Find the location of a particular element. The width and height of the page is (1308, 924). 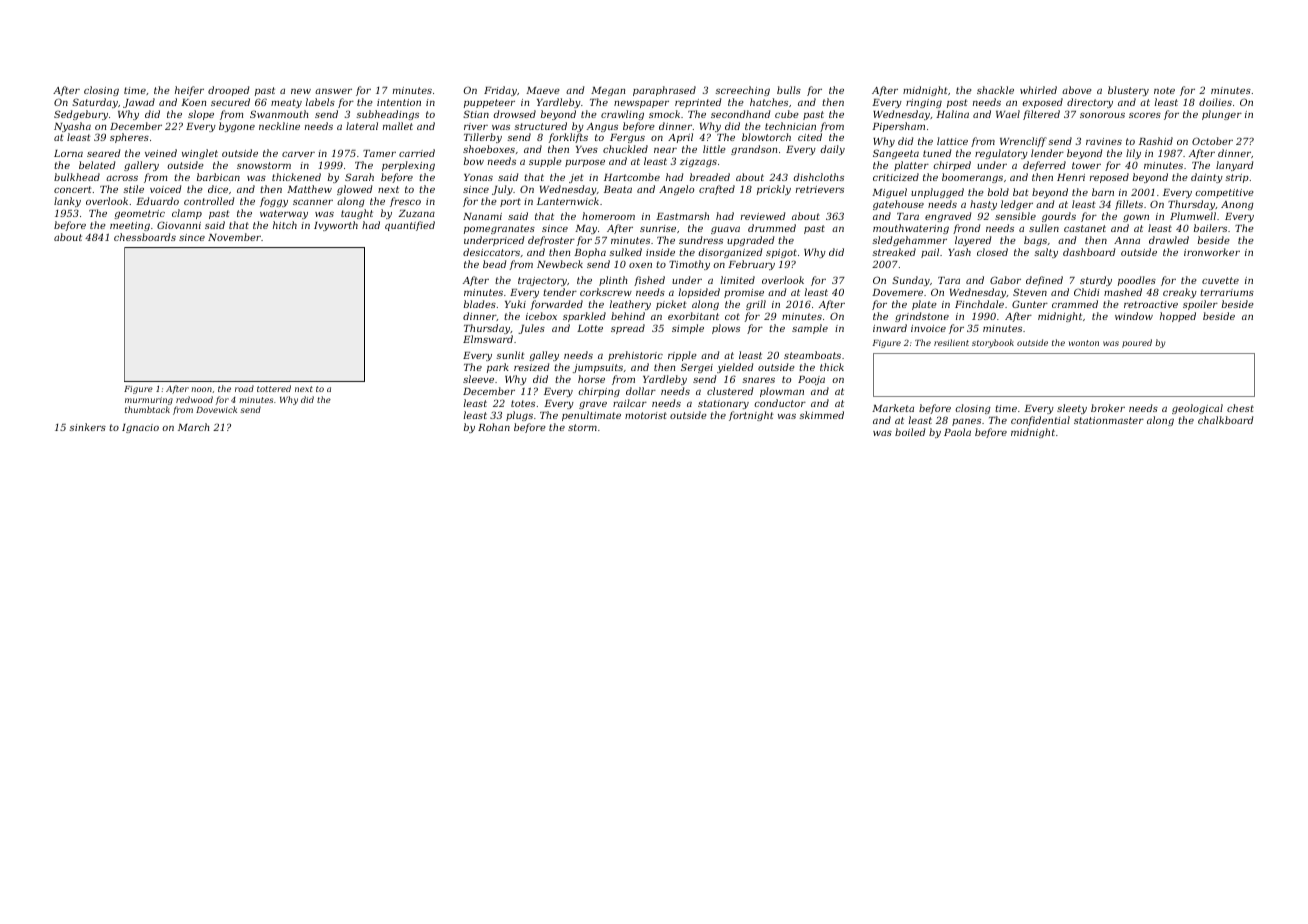

shackle is located at coordinates (995, 90).
